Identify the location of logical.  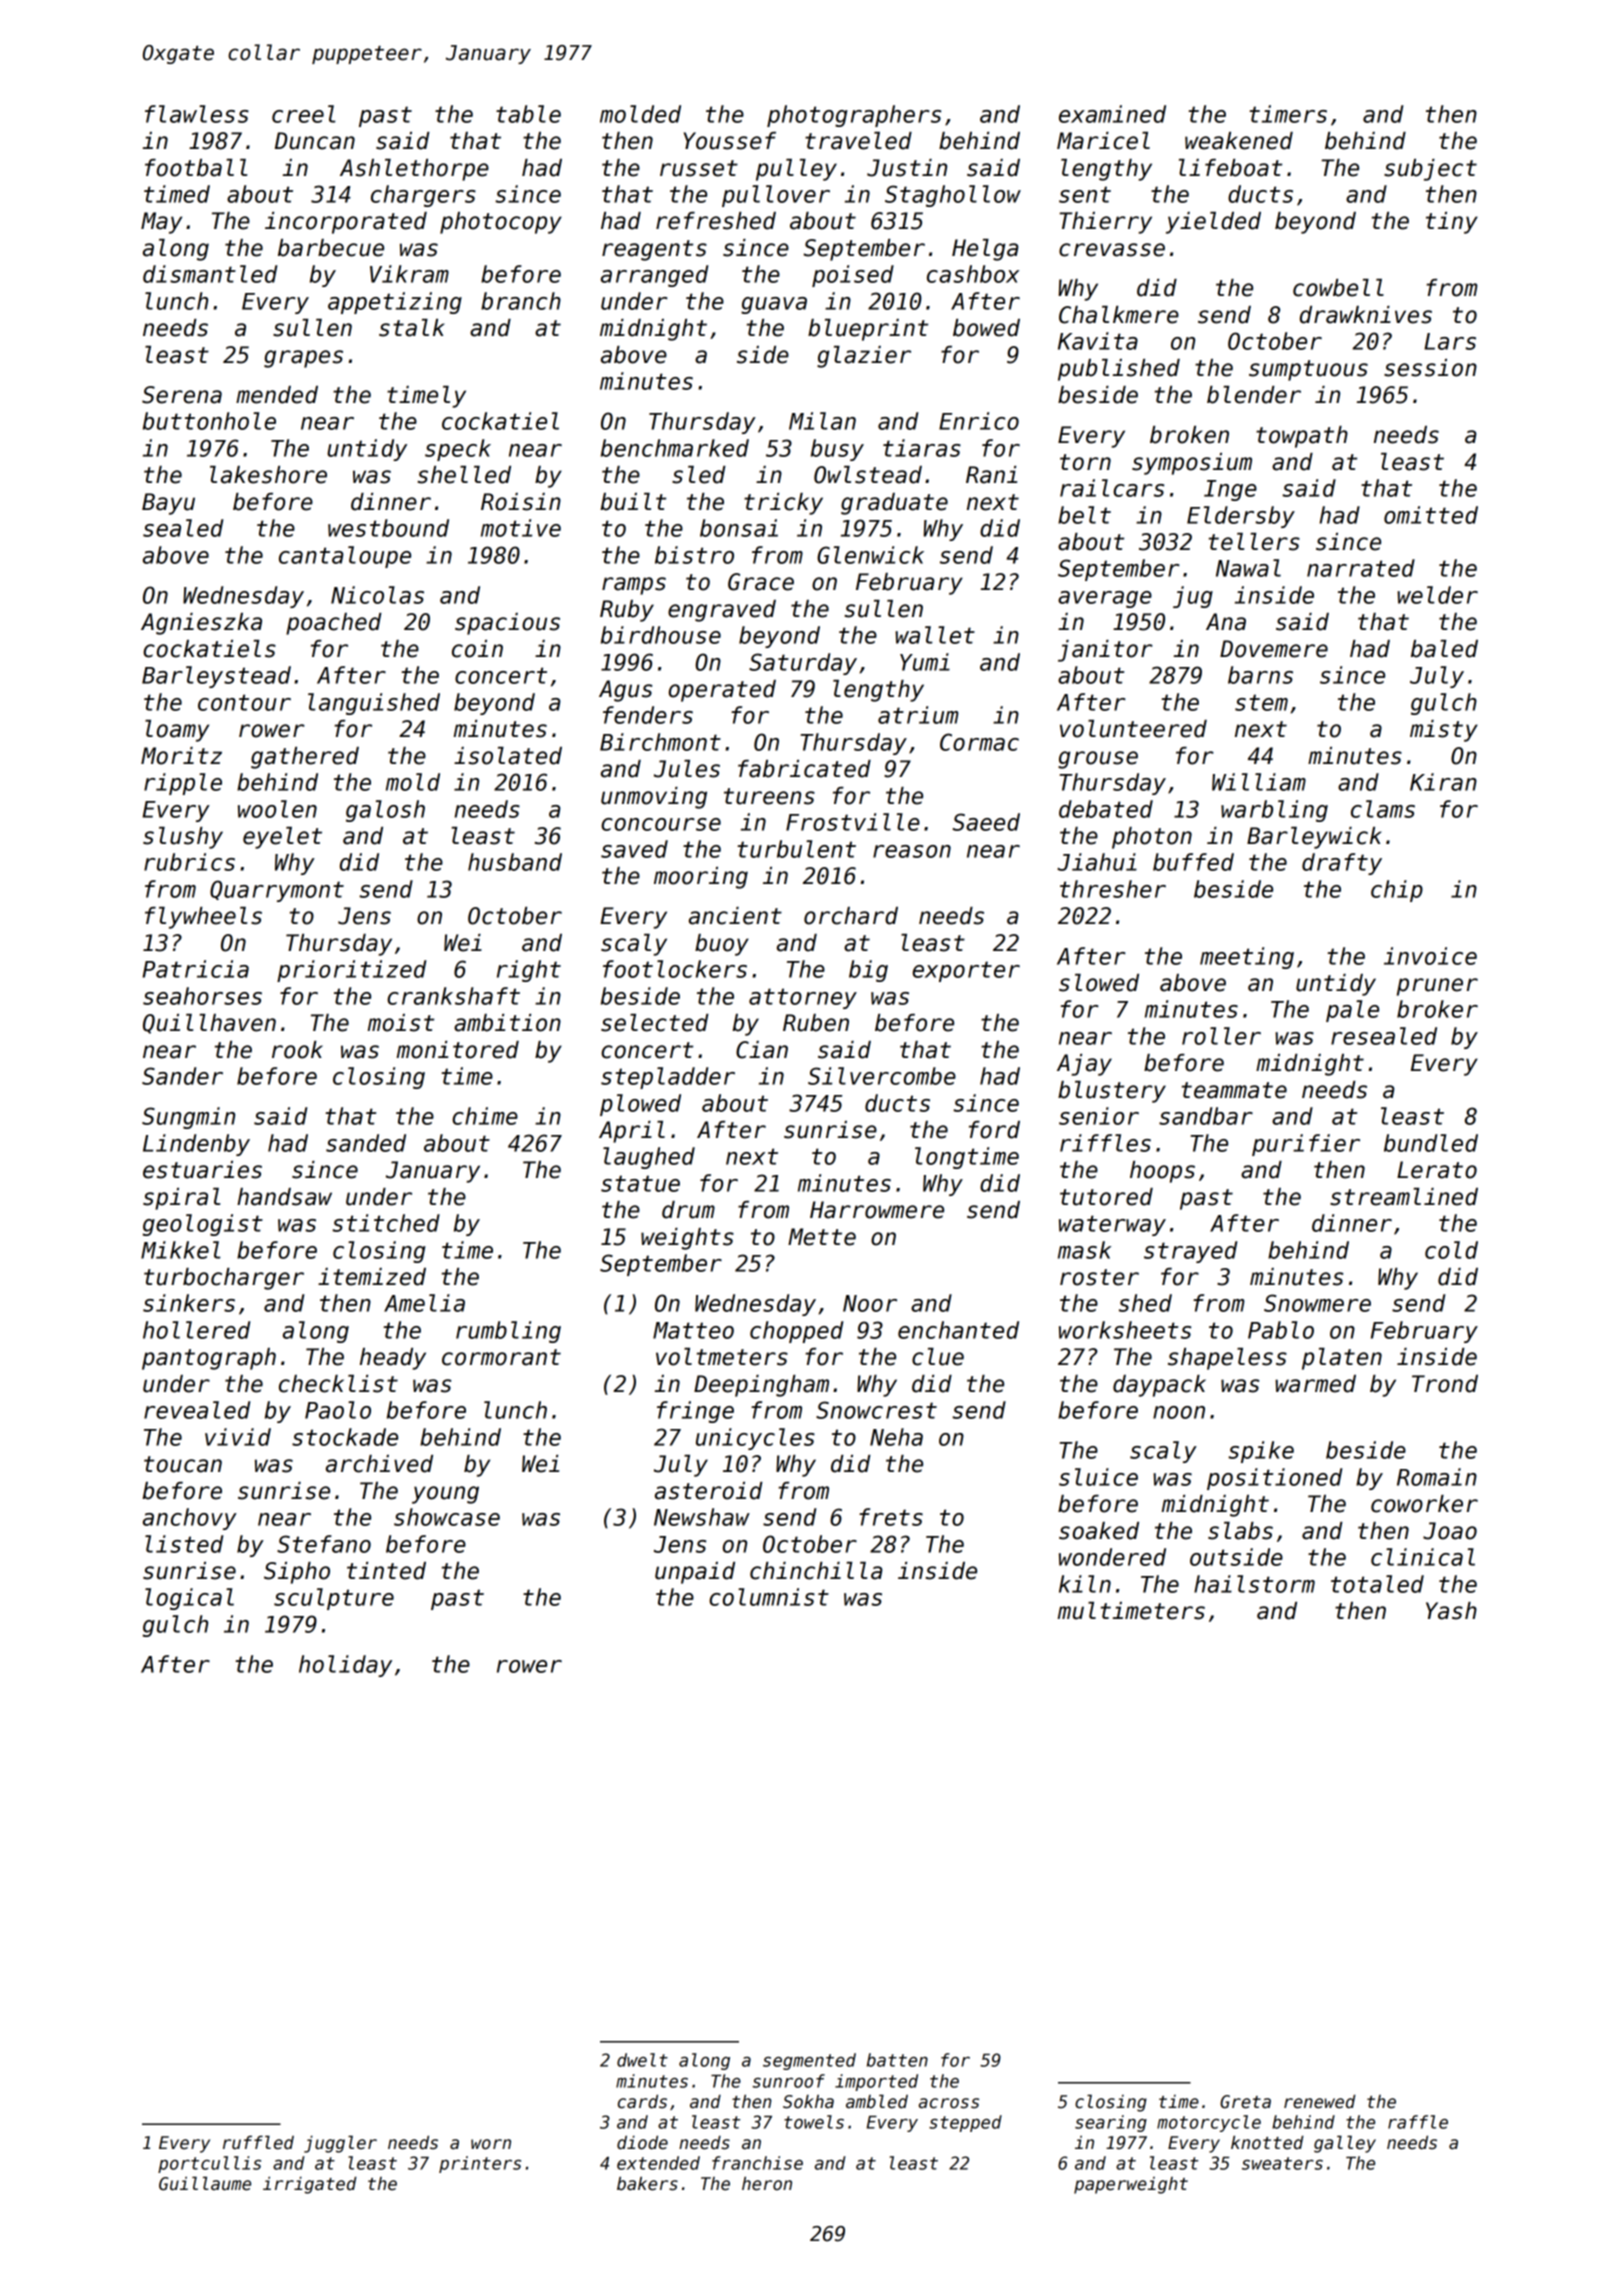
(189, 1599).
